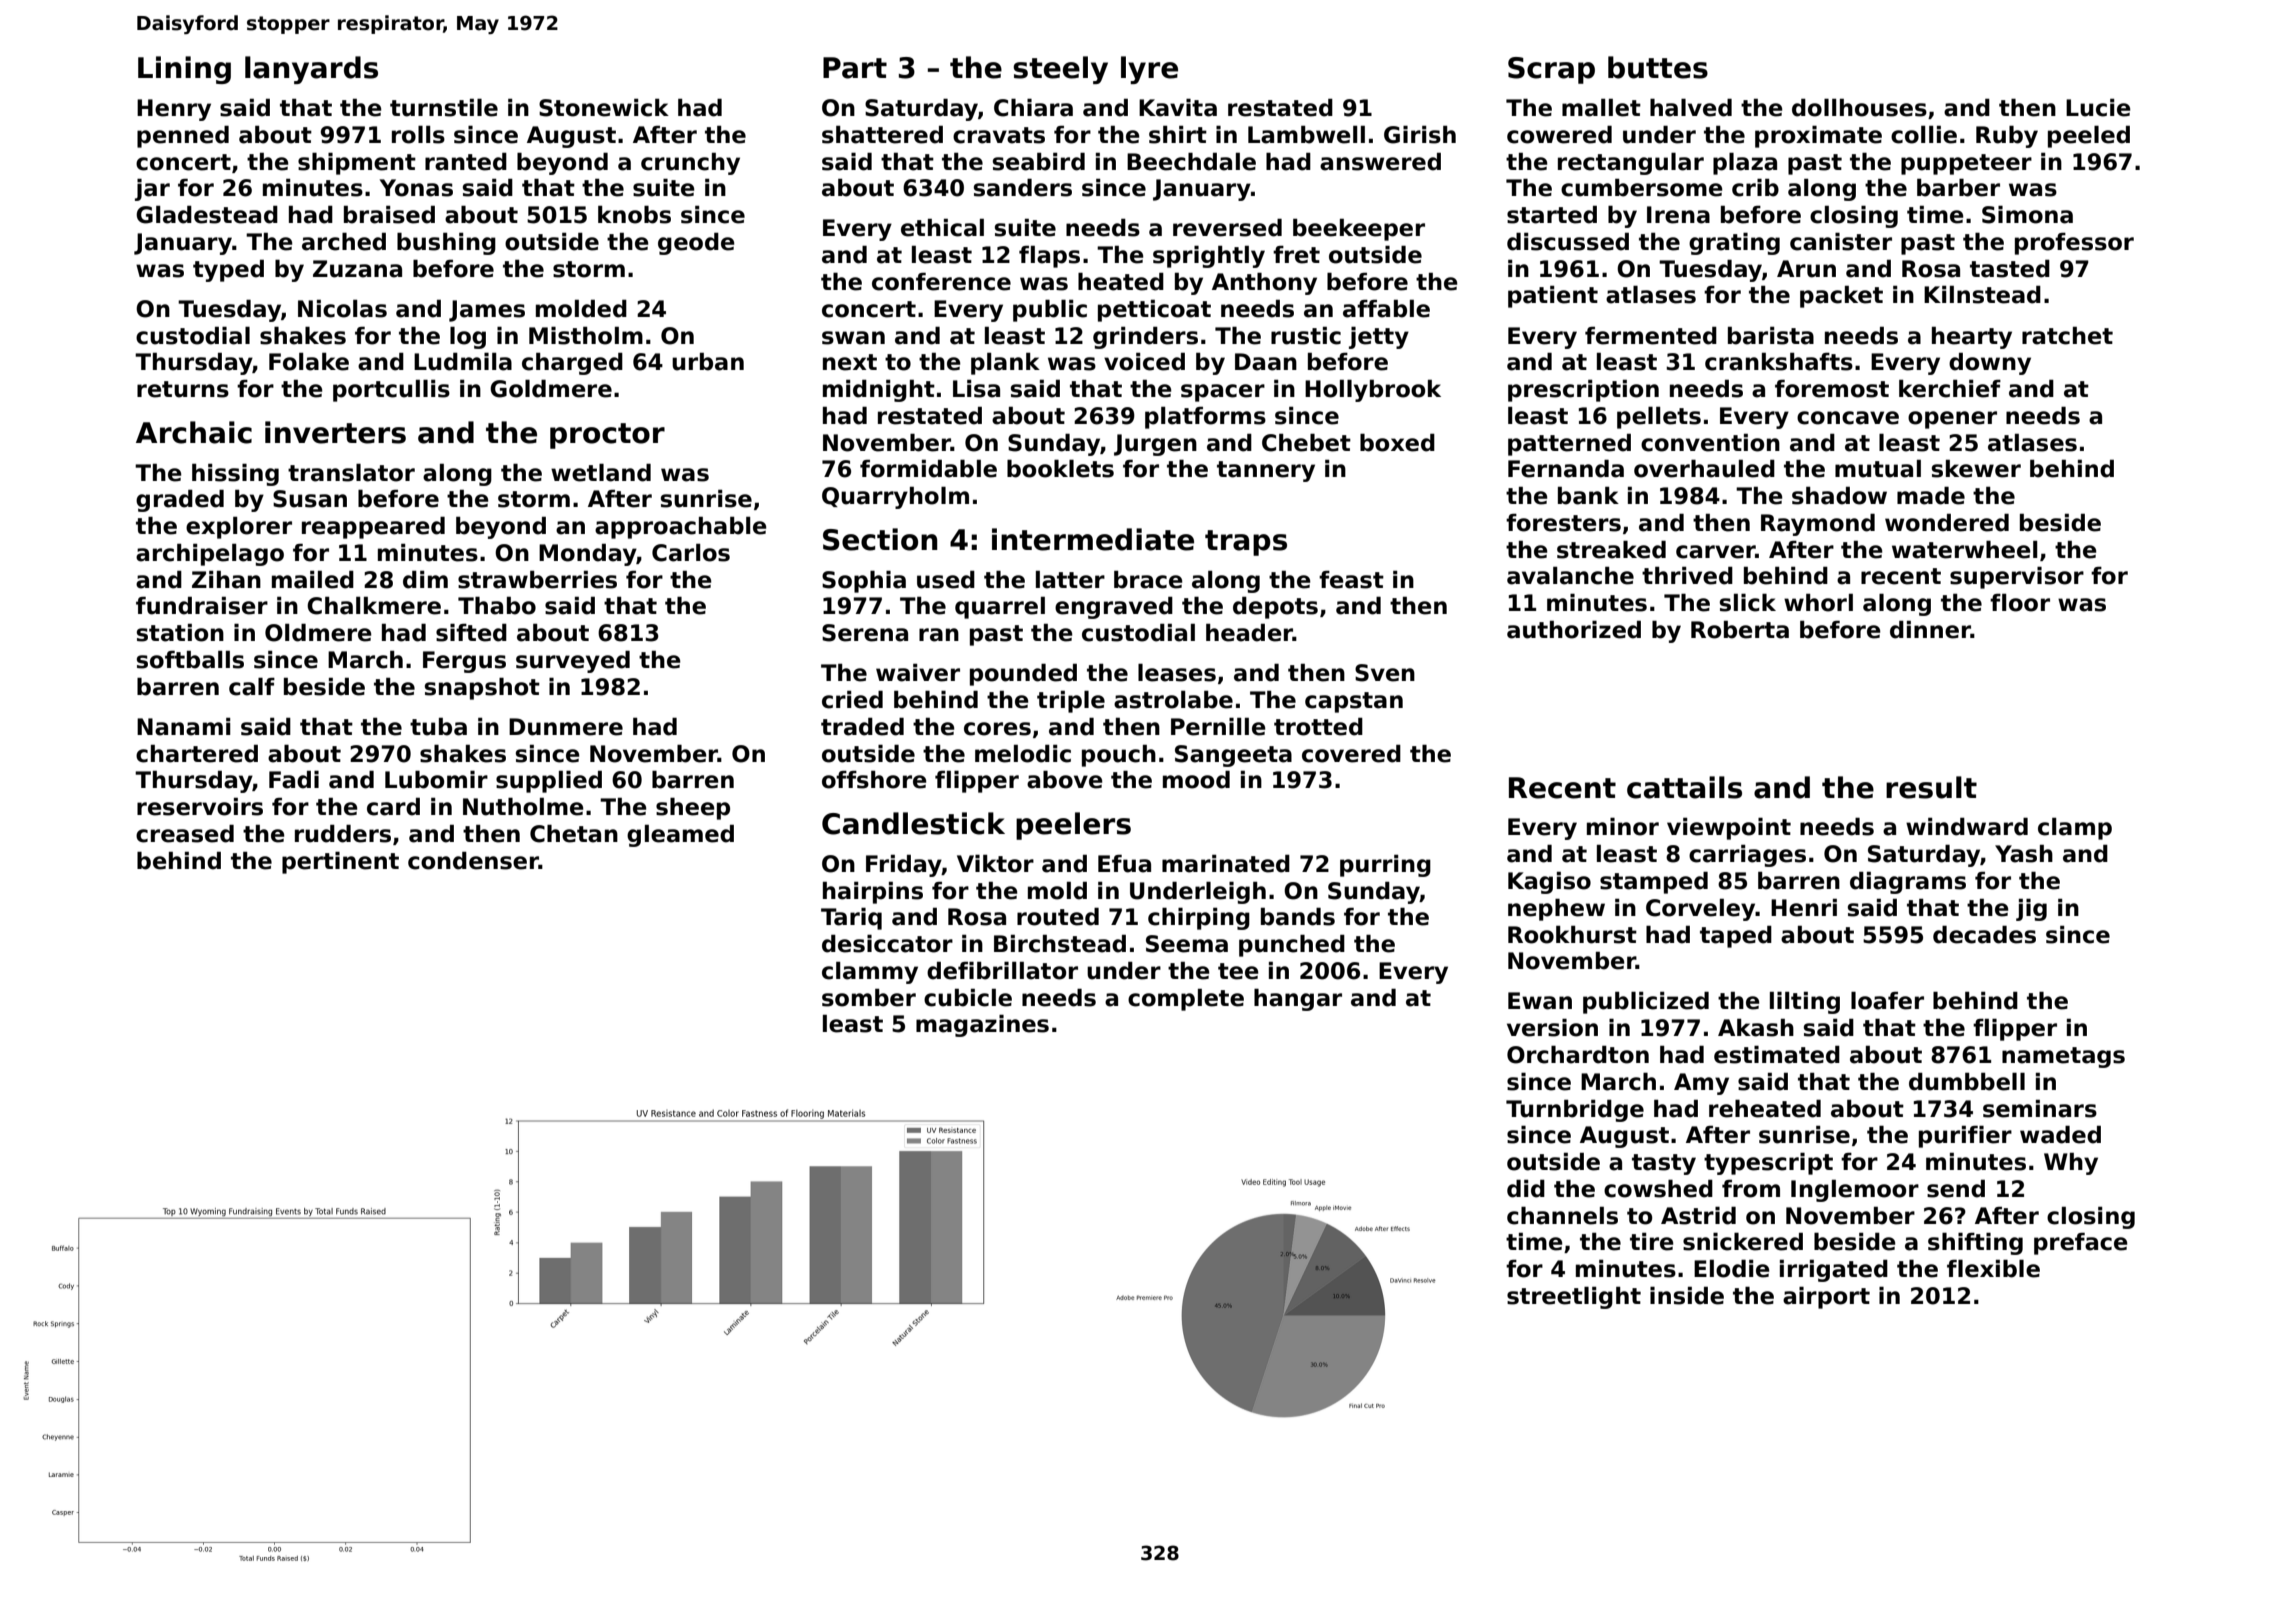 This image has width=2280, height=1612. Describe the element at coordinates (1965, 549) in the image. I see `waterwheel` at that location.
